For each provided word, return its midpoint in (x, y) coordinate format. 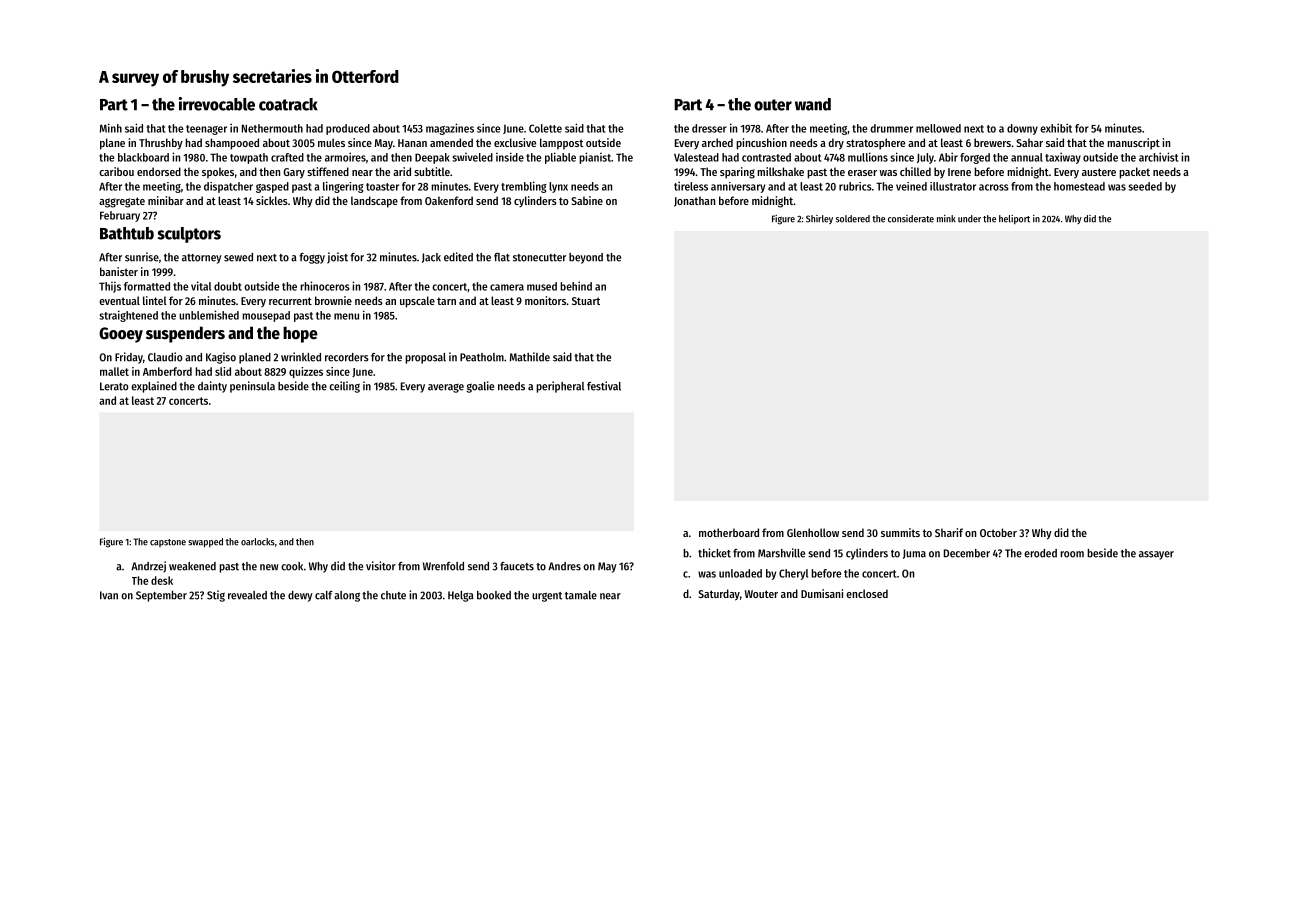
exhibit (1056, 128)
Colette (545, 128)
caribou (116, 171)
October (998, 532)
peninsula (252, 387)
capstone (168, 543)
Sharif (949, 532)
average (446, 388)
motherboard (729, 532)
